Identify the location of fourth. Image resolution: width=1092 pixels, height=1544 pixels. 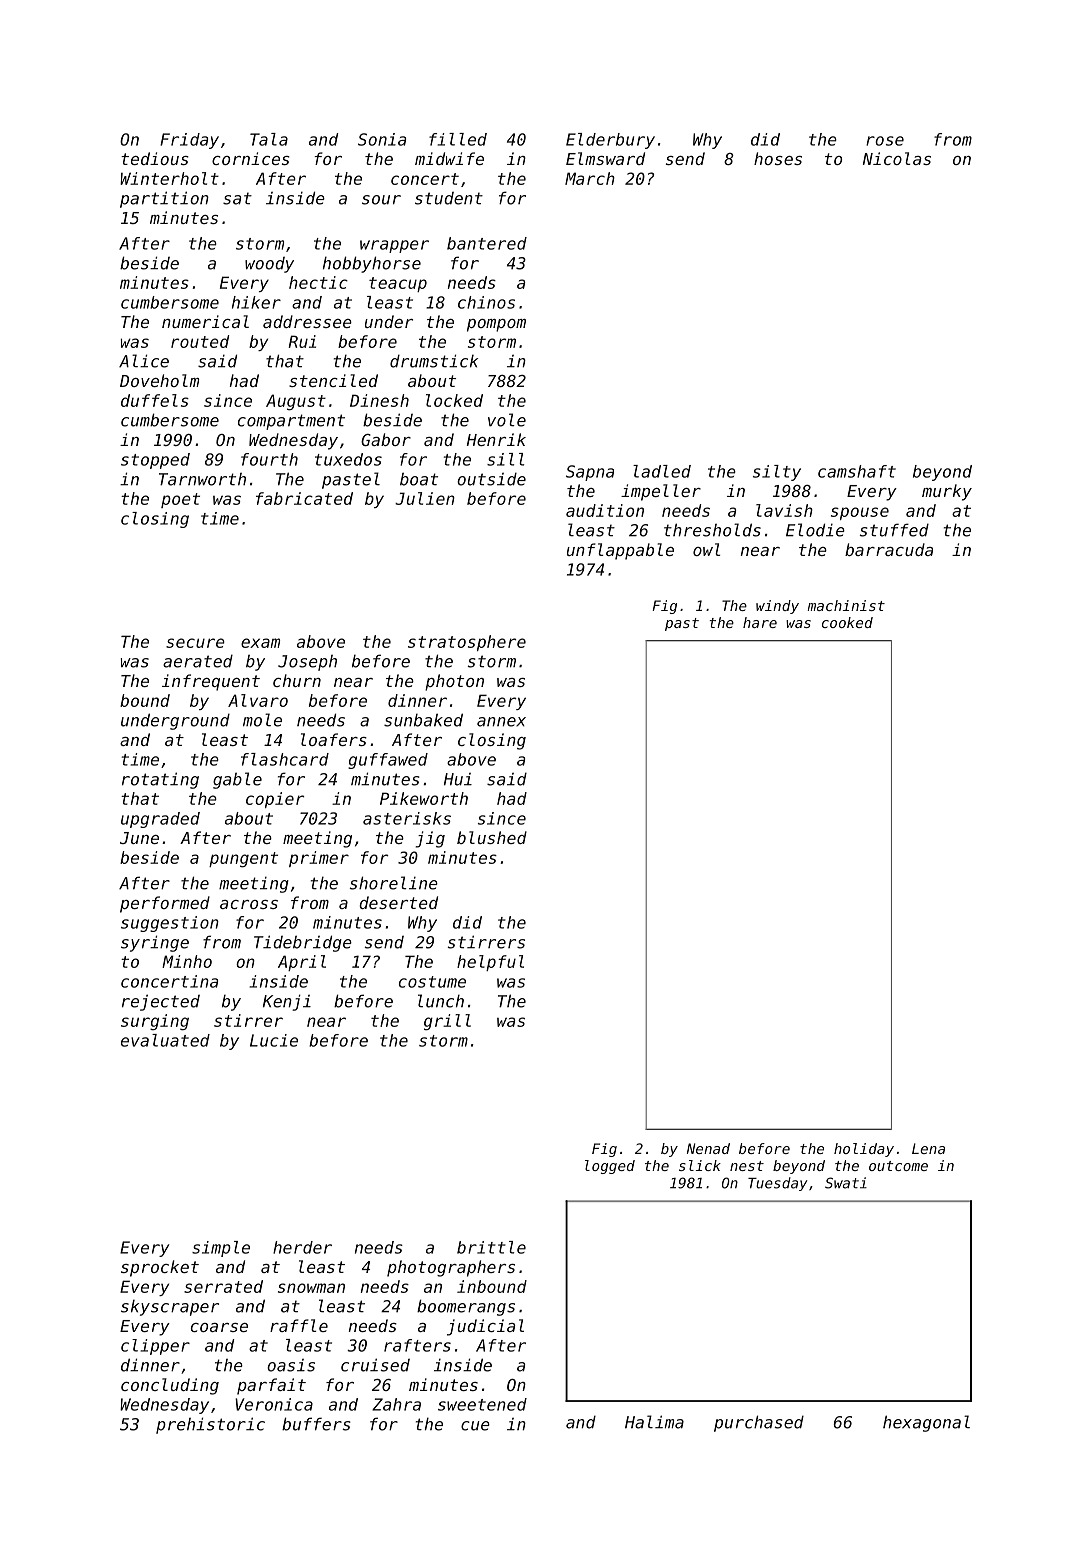
(269, 459).
